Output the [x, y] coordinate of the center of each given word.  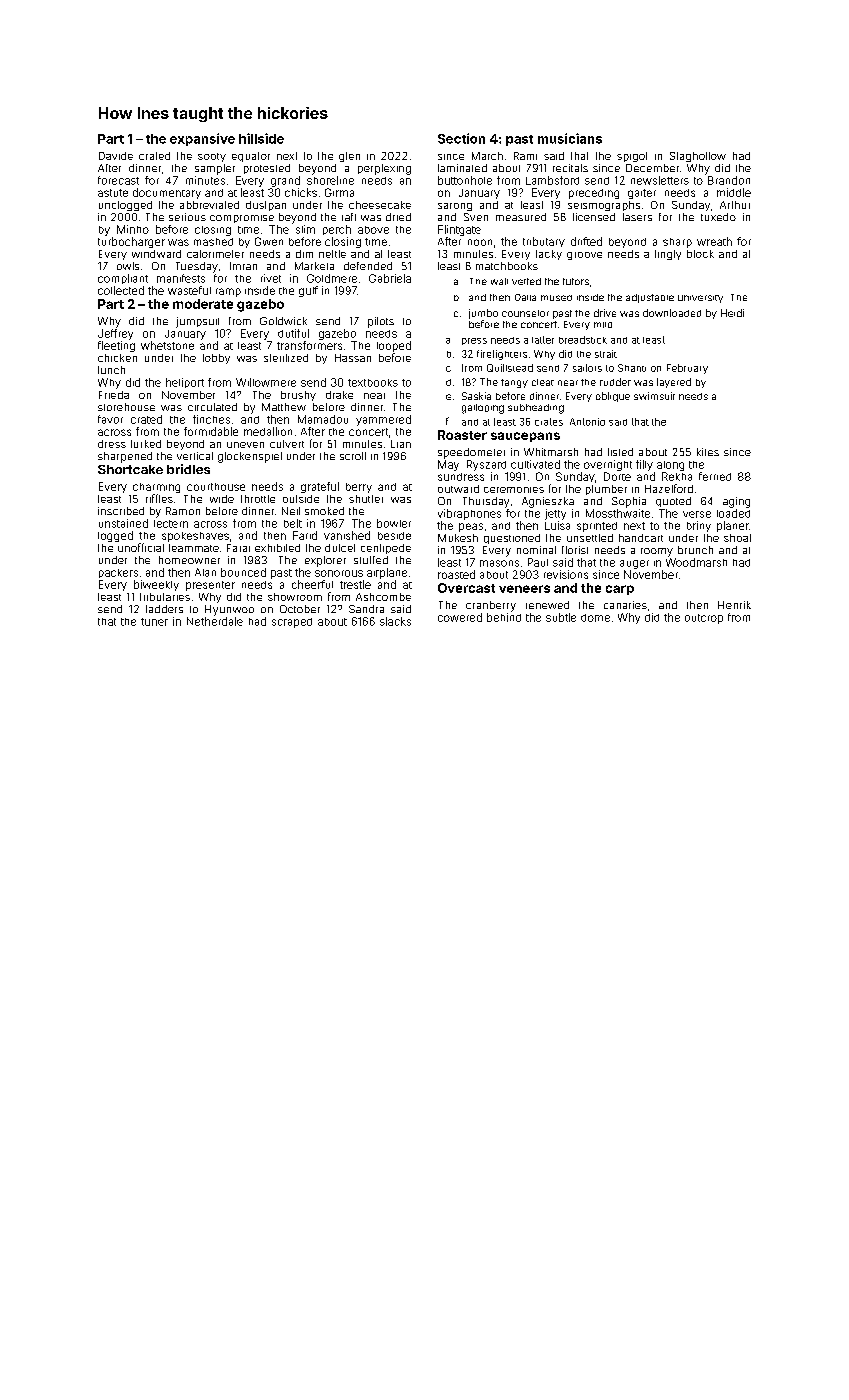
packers [118, 573]
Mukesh [458, 538]
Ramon [183, 511]
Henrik [734, 605]
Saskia [476, 396]
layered [674, 383]
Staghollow [698, 157]
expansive [202, 139]
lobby [216, 359]
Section [461, 138]
